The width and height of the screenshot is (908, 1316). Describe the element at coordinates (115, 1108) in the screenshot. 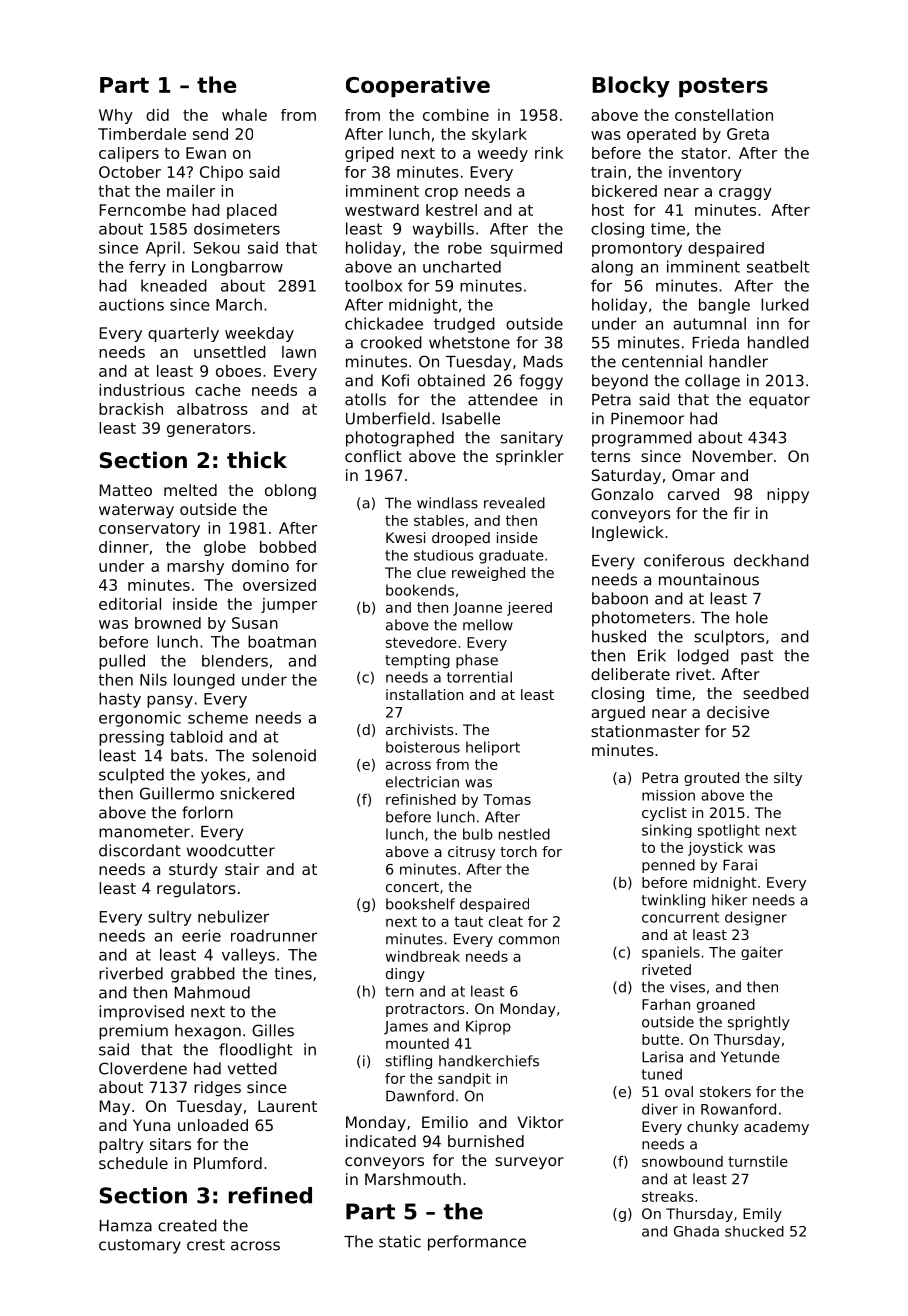

I see `May` at that location.
